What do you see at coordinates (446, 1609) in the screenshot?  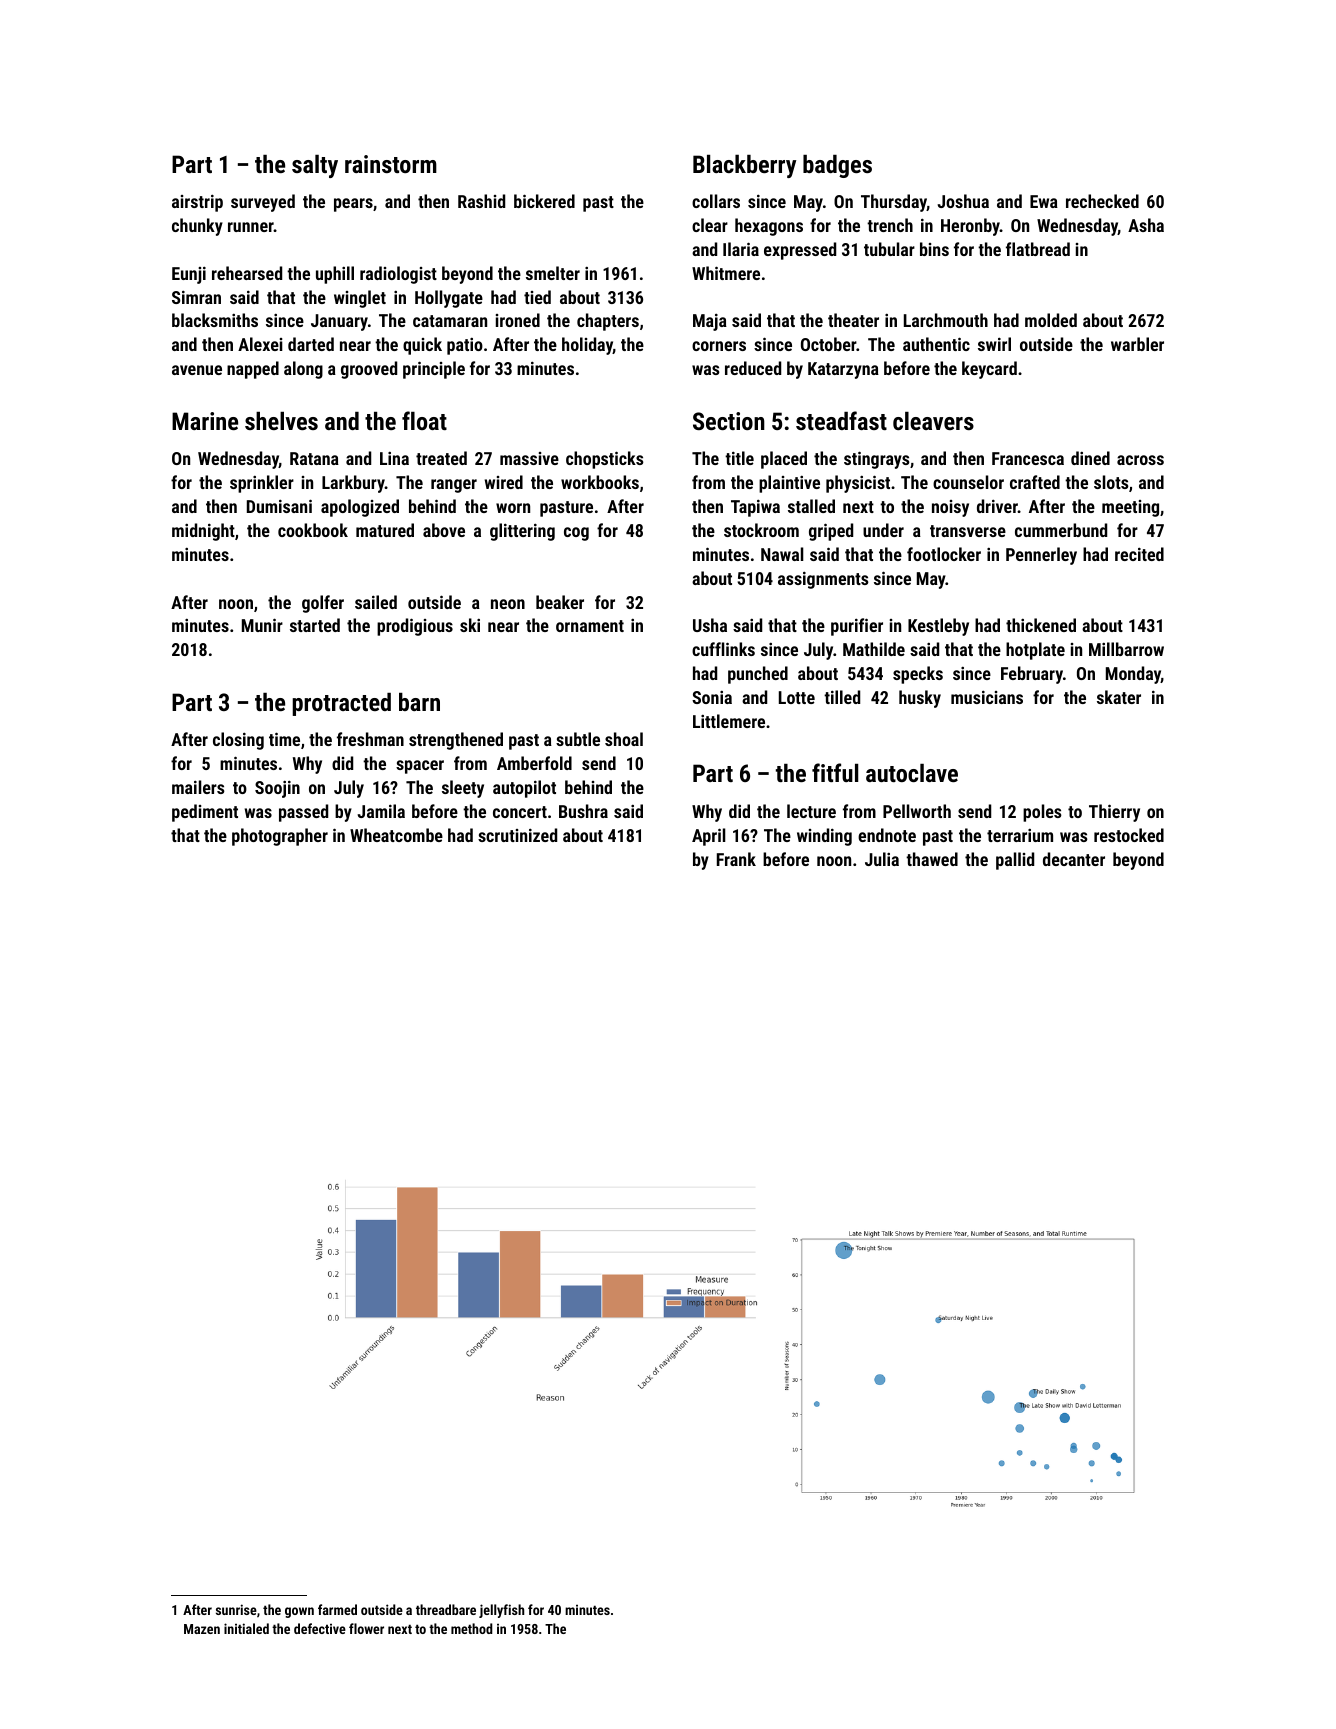 I see `threadbare` at bounding box center [446, 1609].
